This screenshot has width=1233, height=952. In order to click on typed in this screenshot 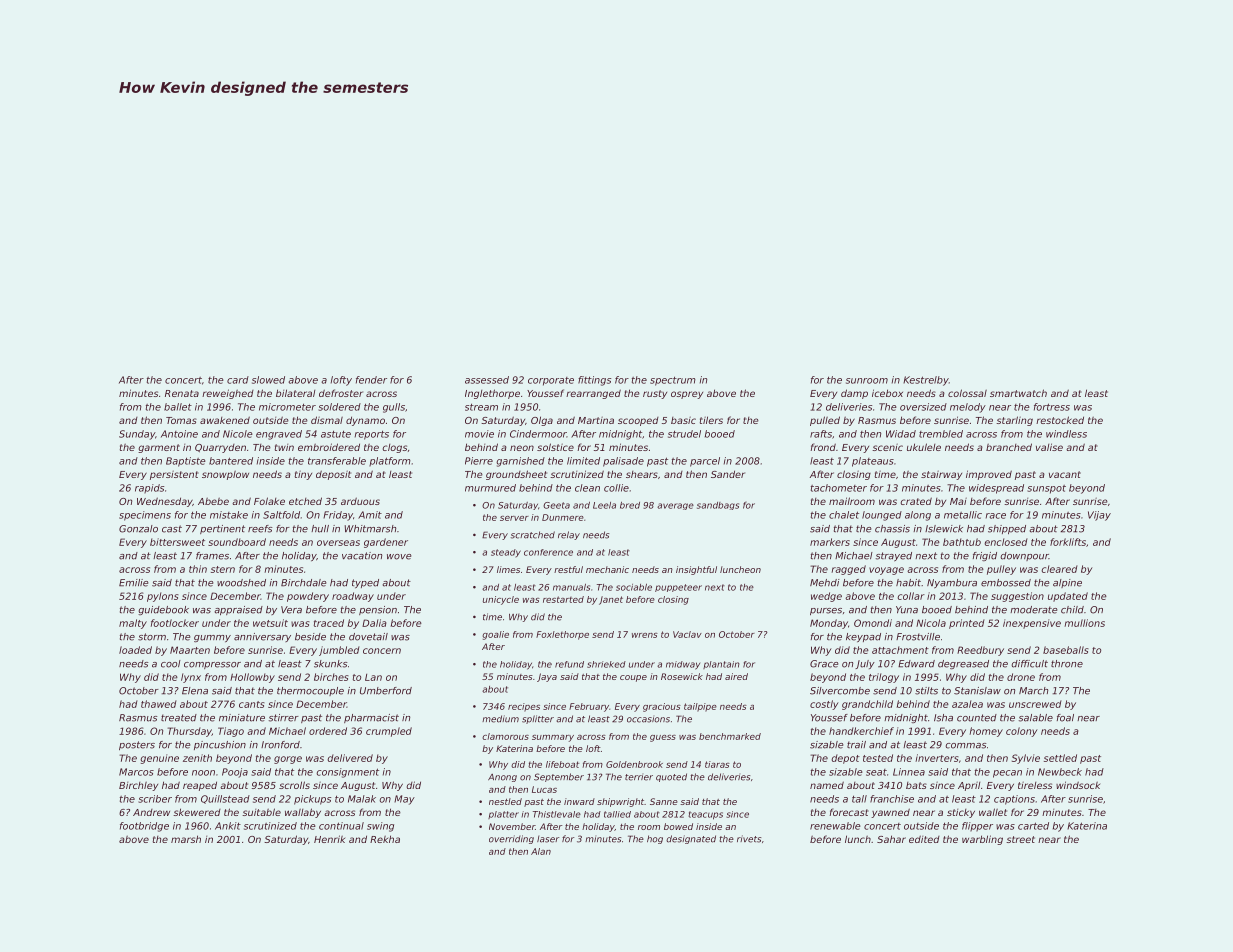, I will do `click(365, 583)`.
